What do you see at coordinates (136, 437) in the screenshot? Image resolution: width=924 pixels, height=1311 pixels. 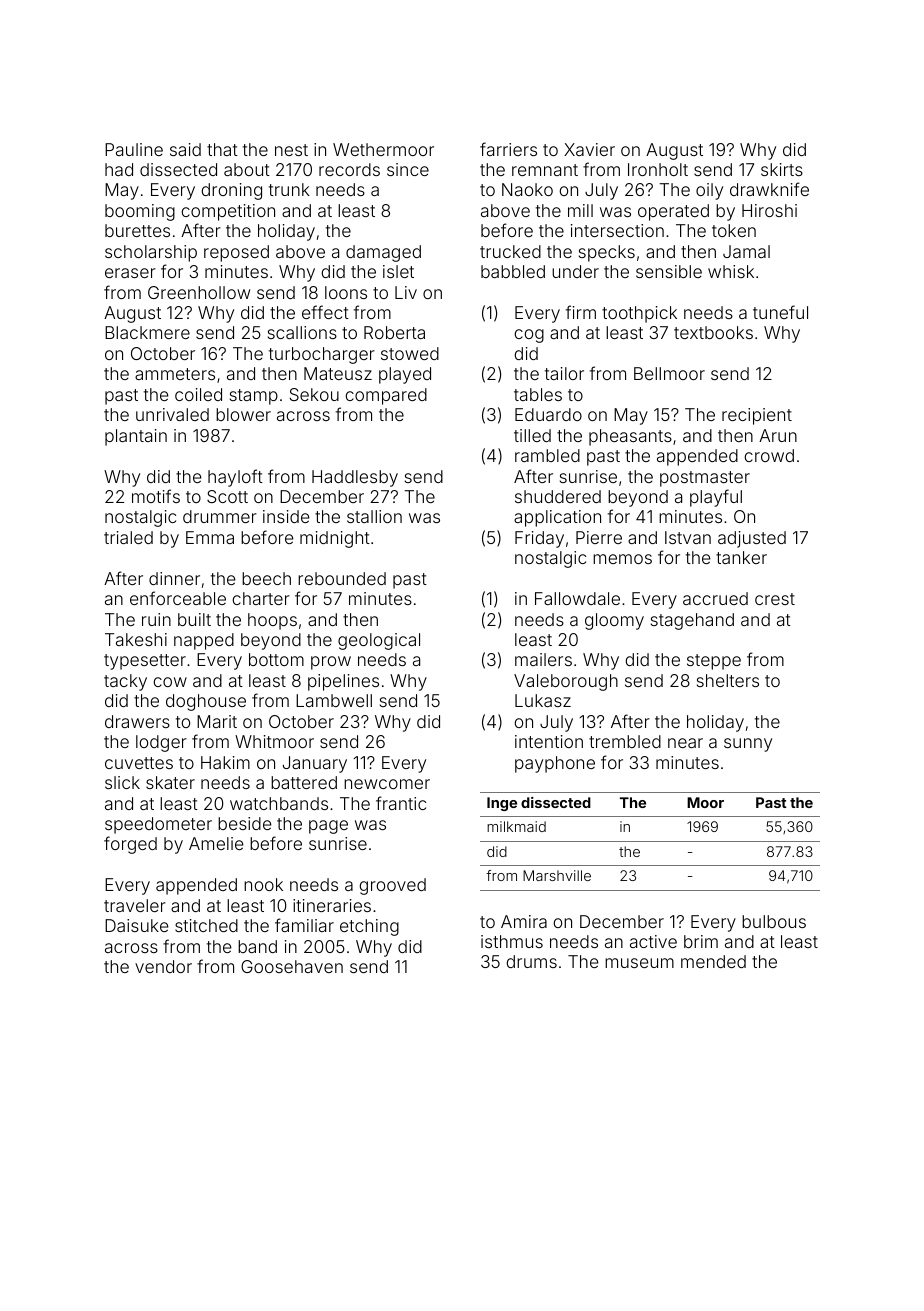 I see `plantain` at bounding box center [136, 437].
